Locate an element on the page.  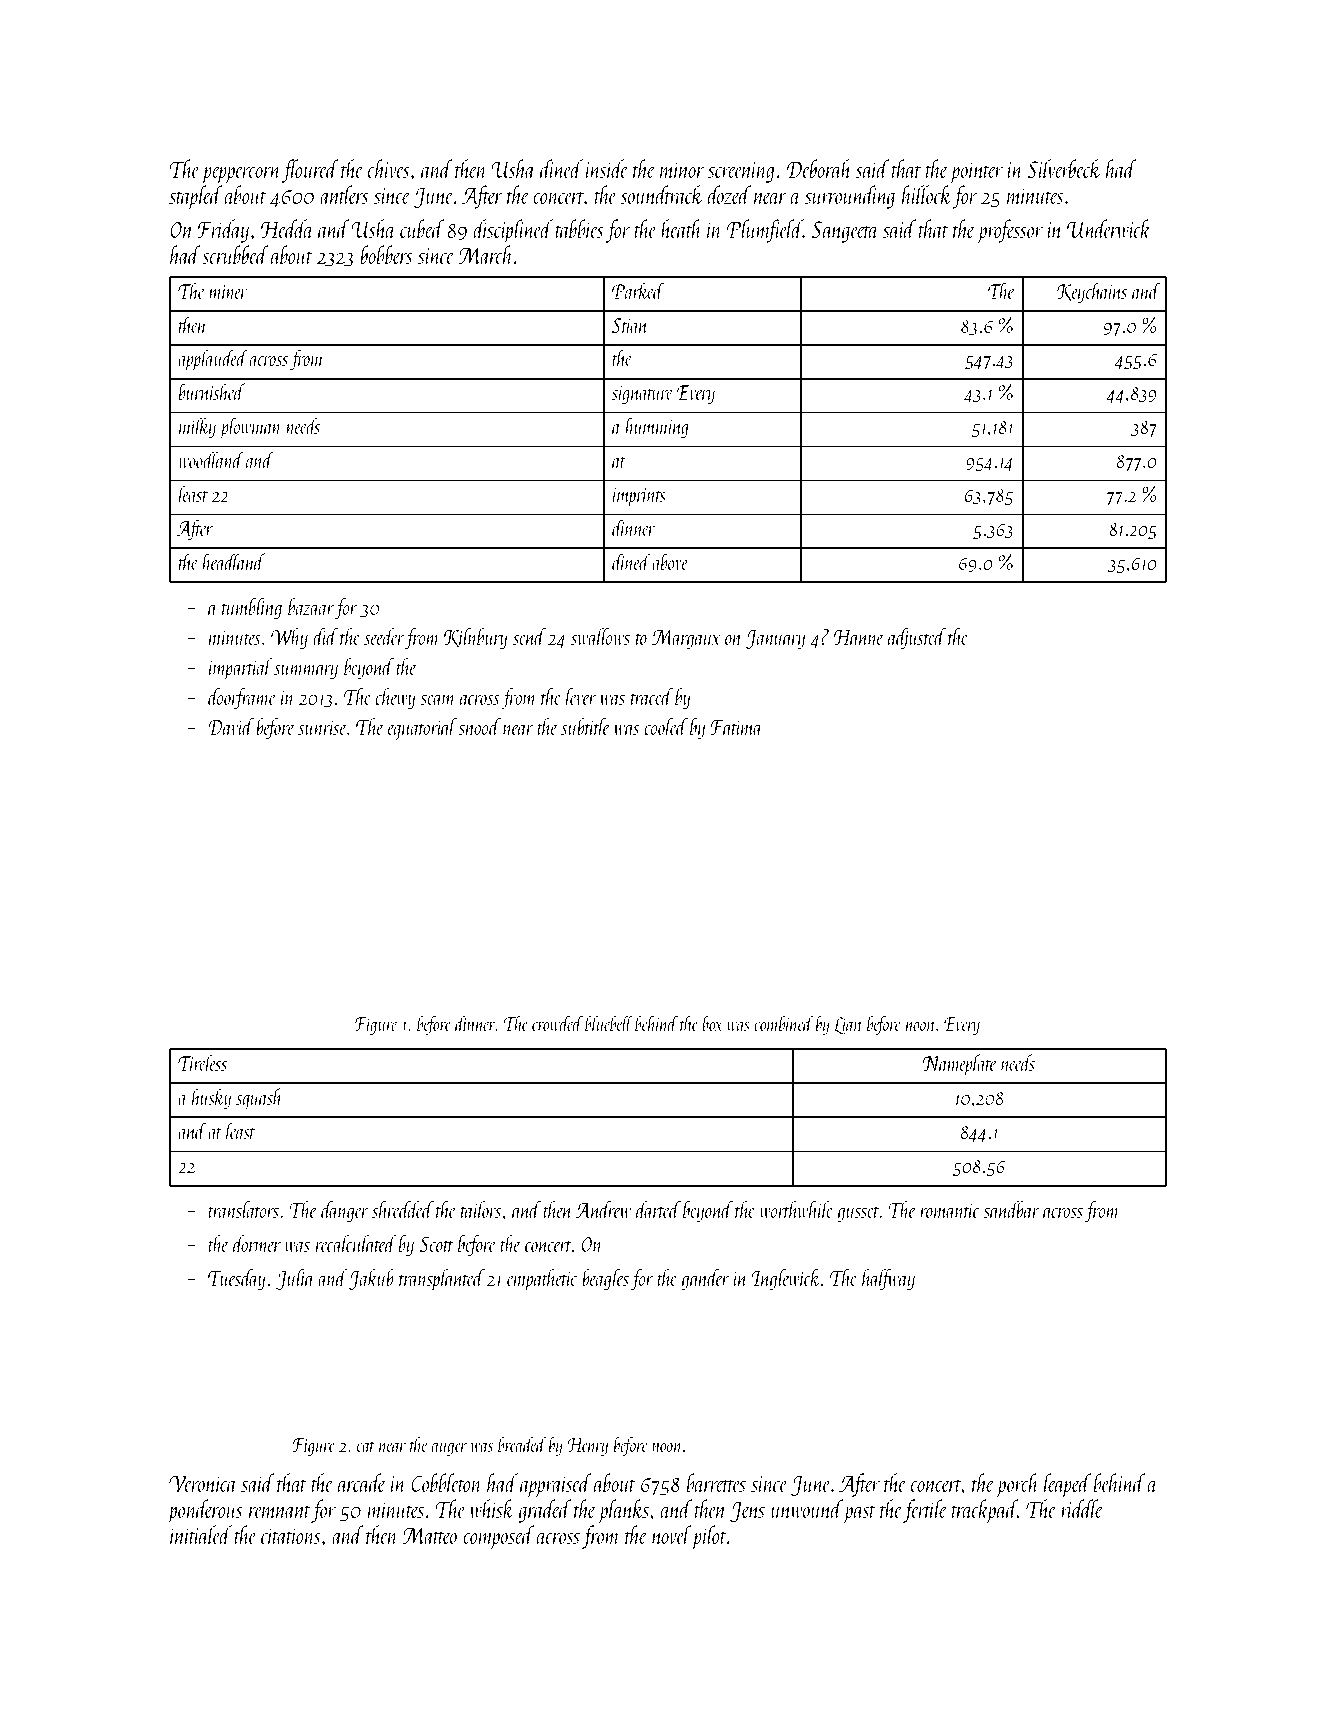
headland is located at coordinates (233, 561).
